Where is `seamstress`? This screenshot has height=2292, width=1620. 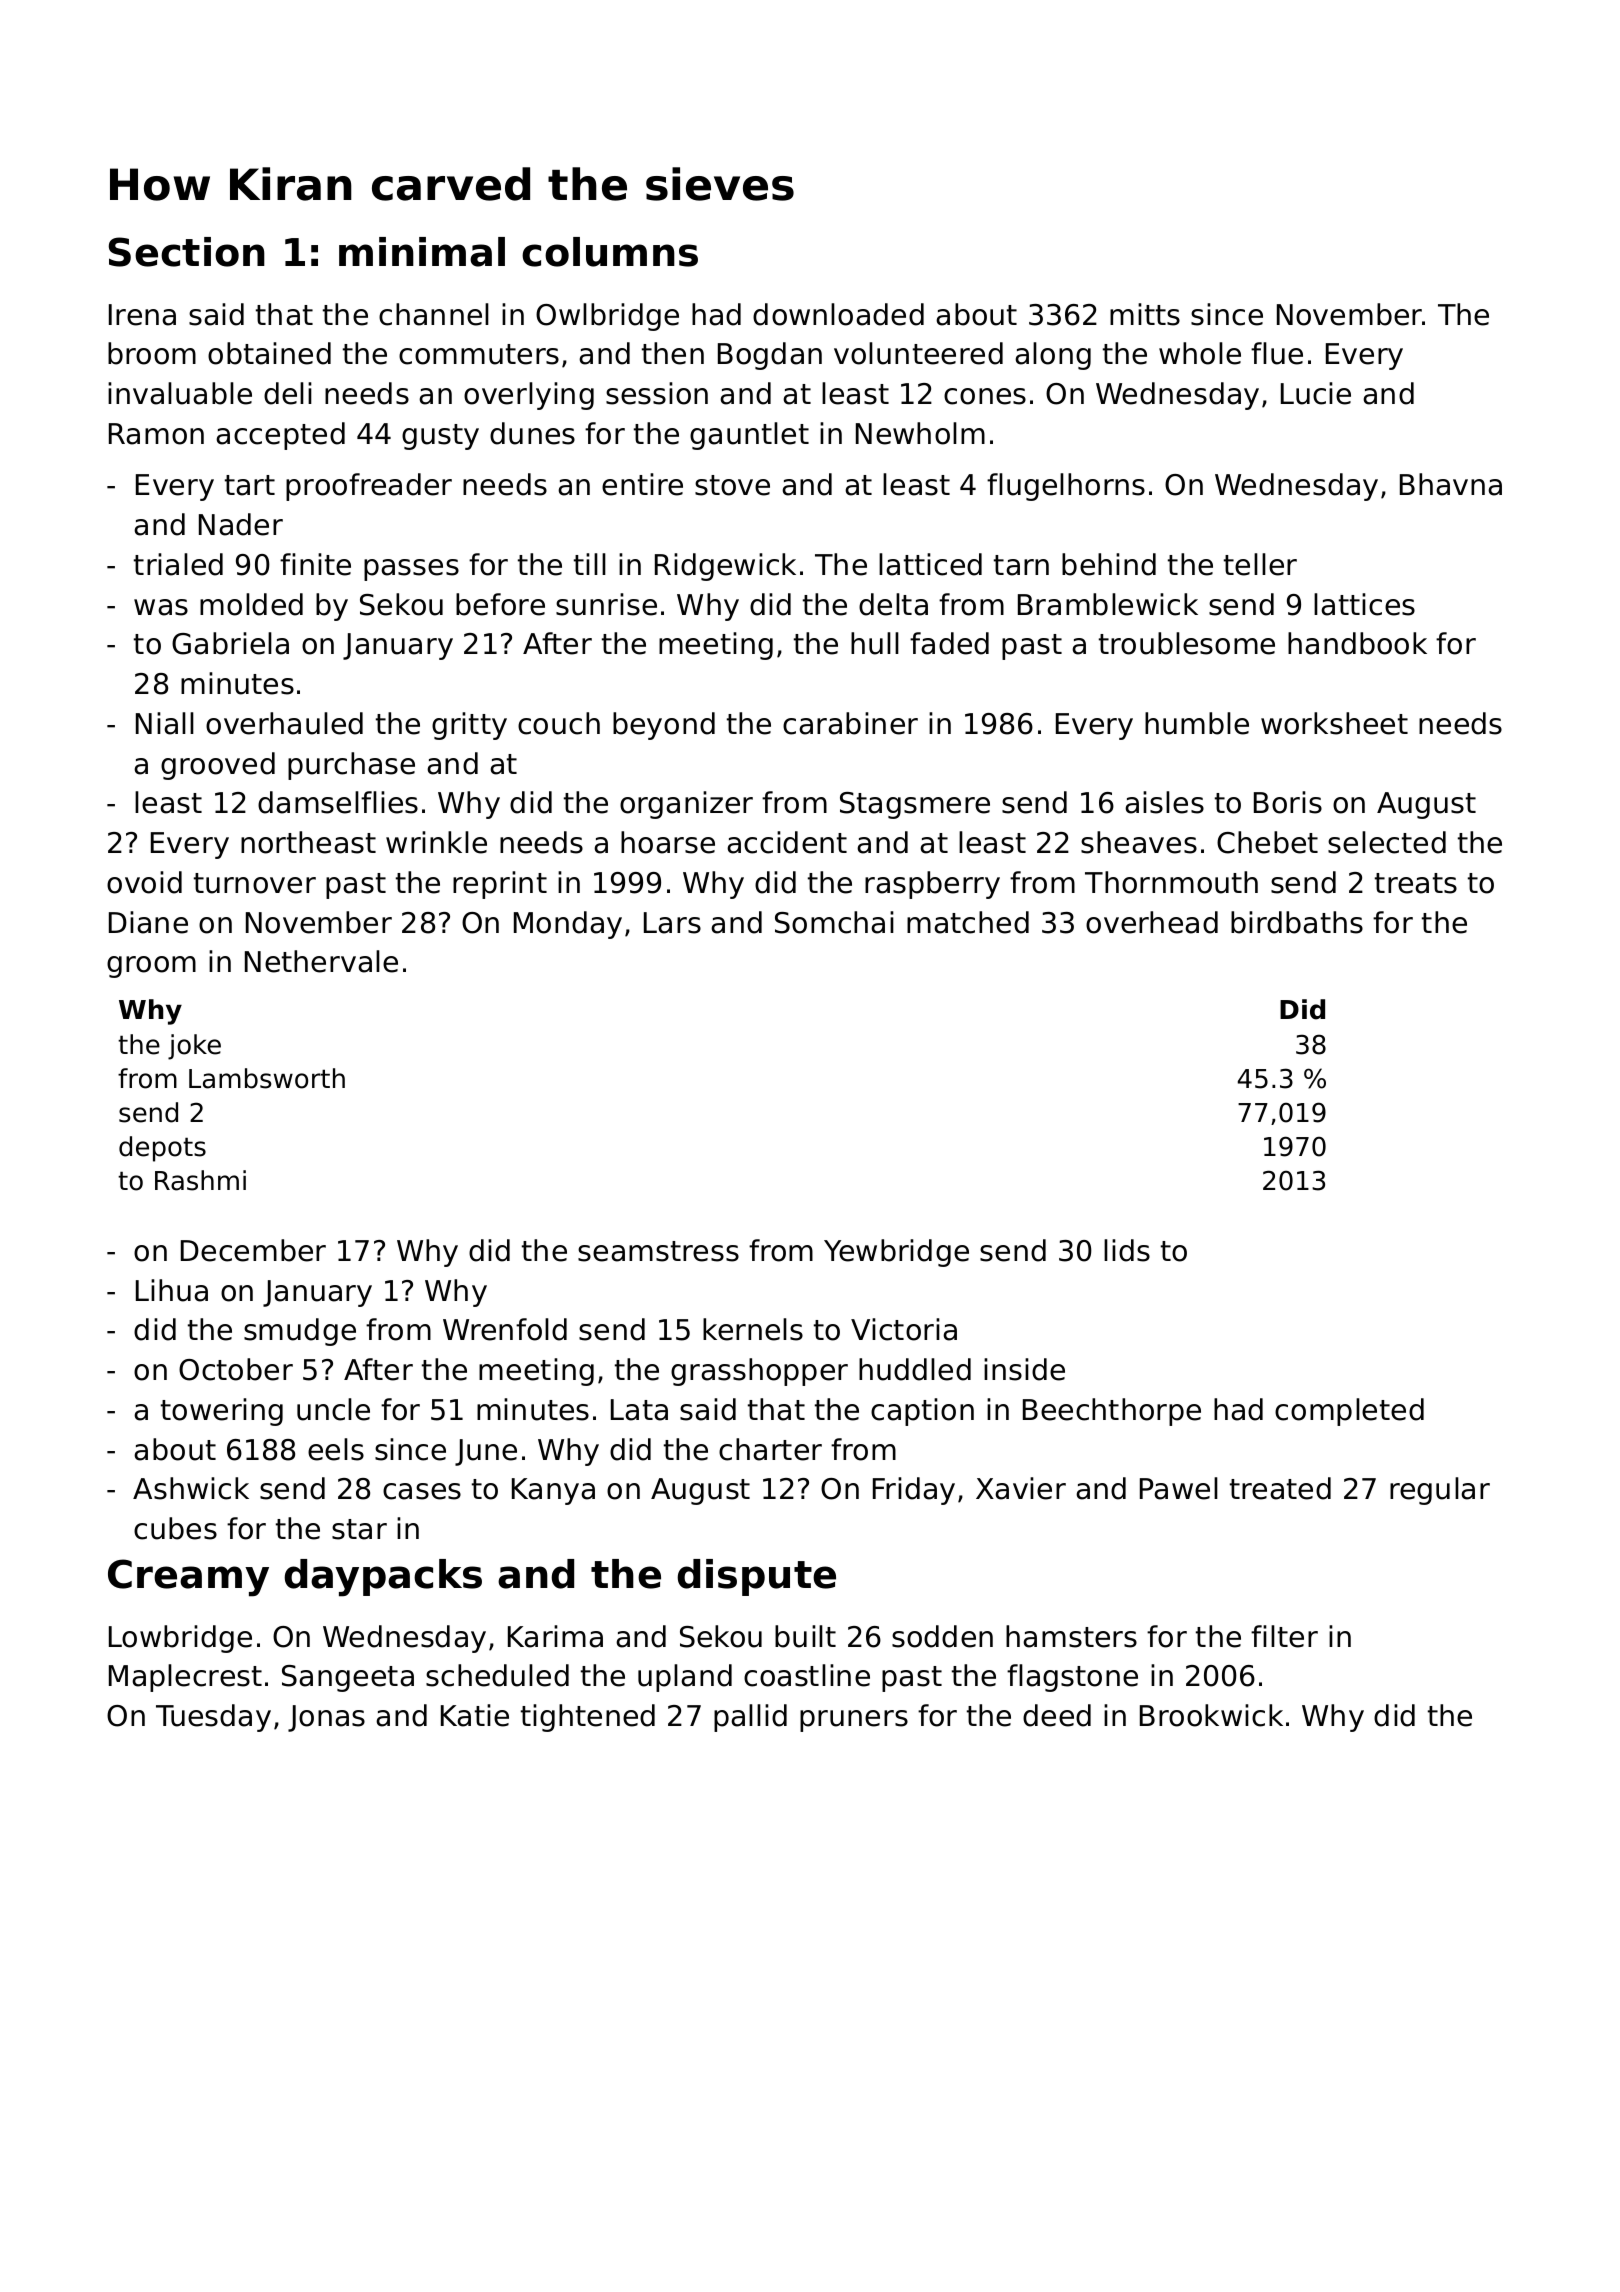
seamstress is located at coordinates (658, 1251).
